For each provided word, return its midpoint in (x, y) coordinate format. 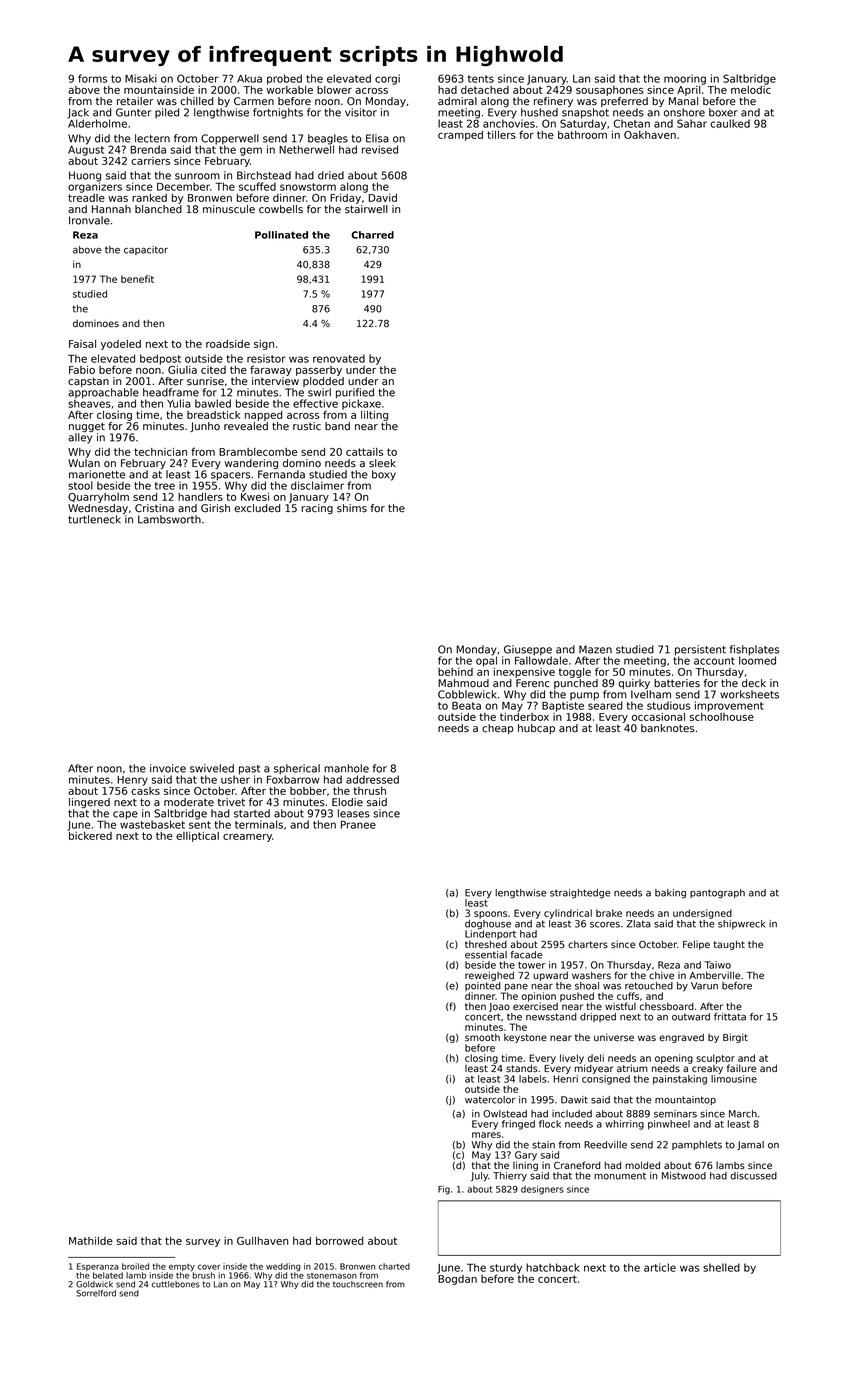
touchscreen (358, 1284)
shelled (721, 1267)
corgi (387, 79)
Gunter (133, 112)
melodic (751, 90)
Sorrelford (96, 1293)
